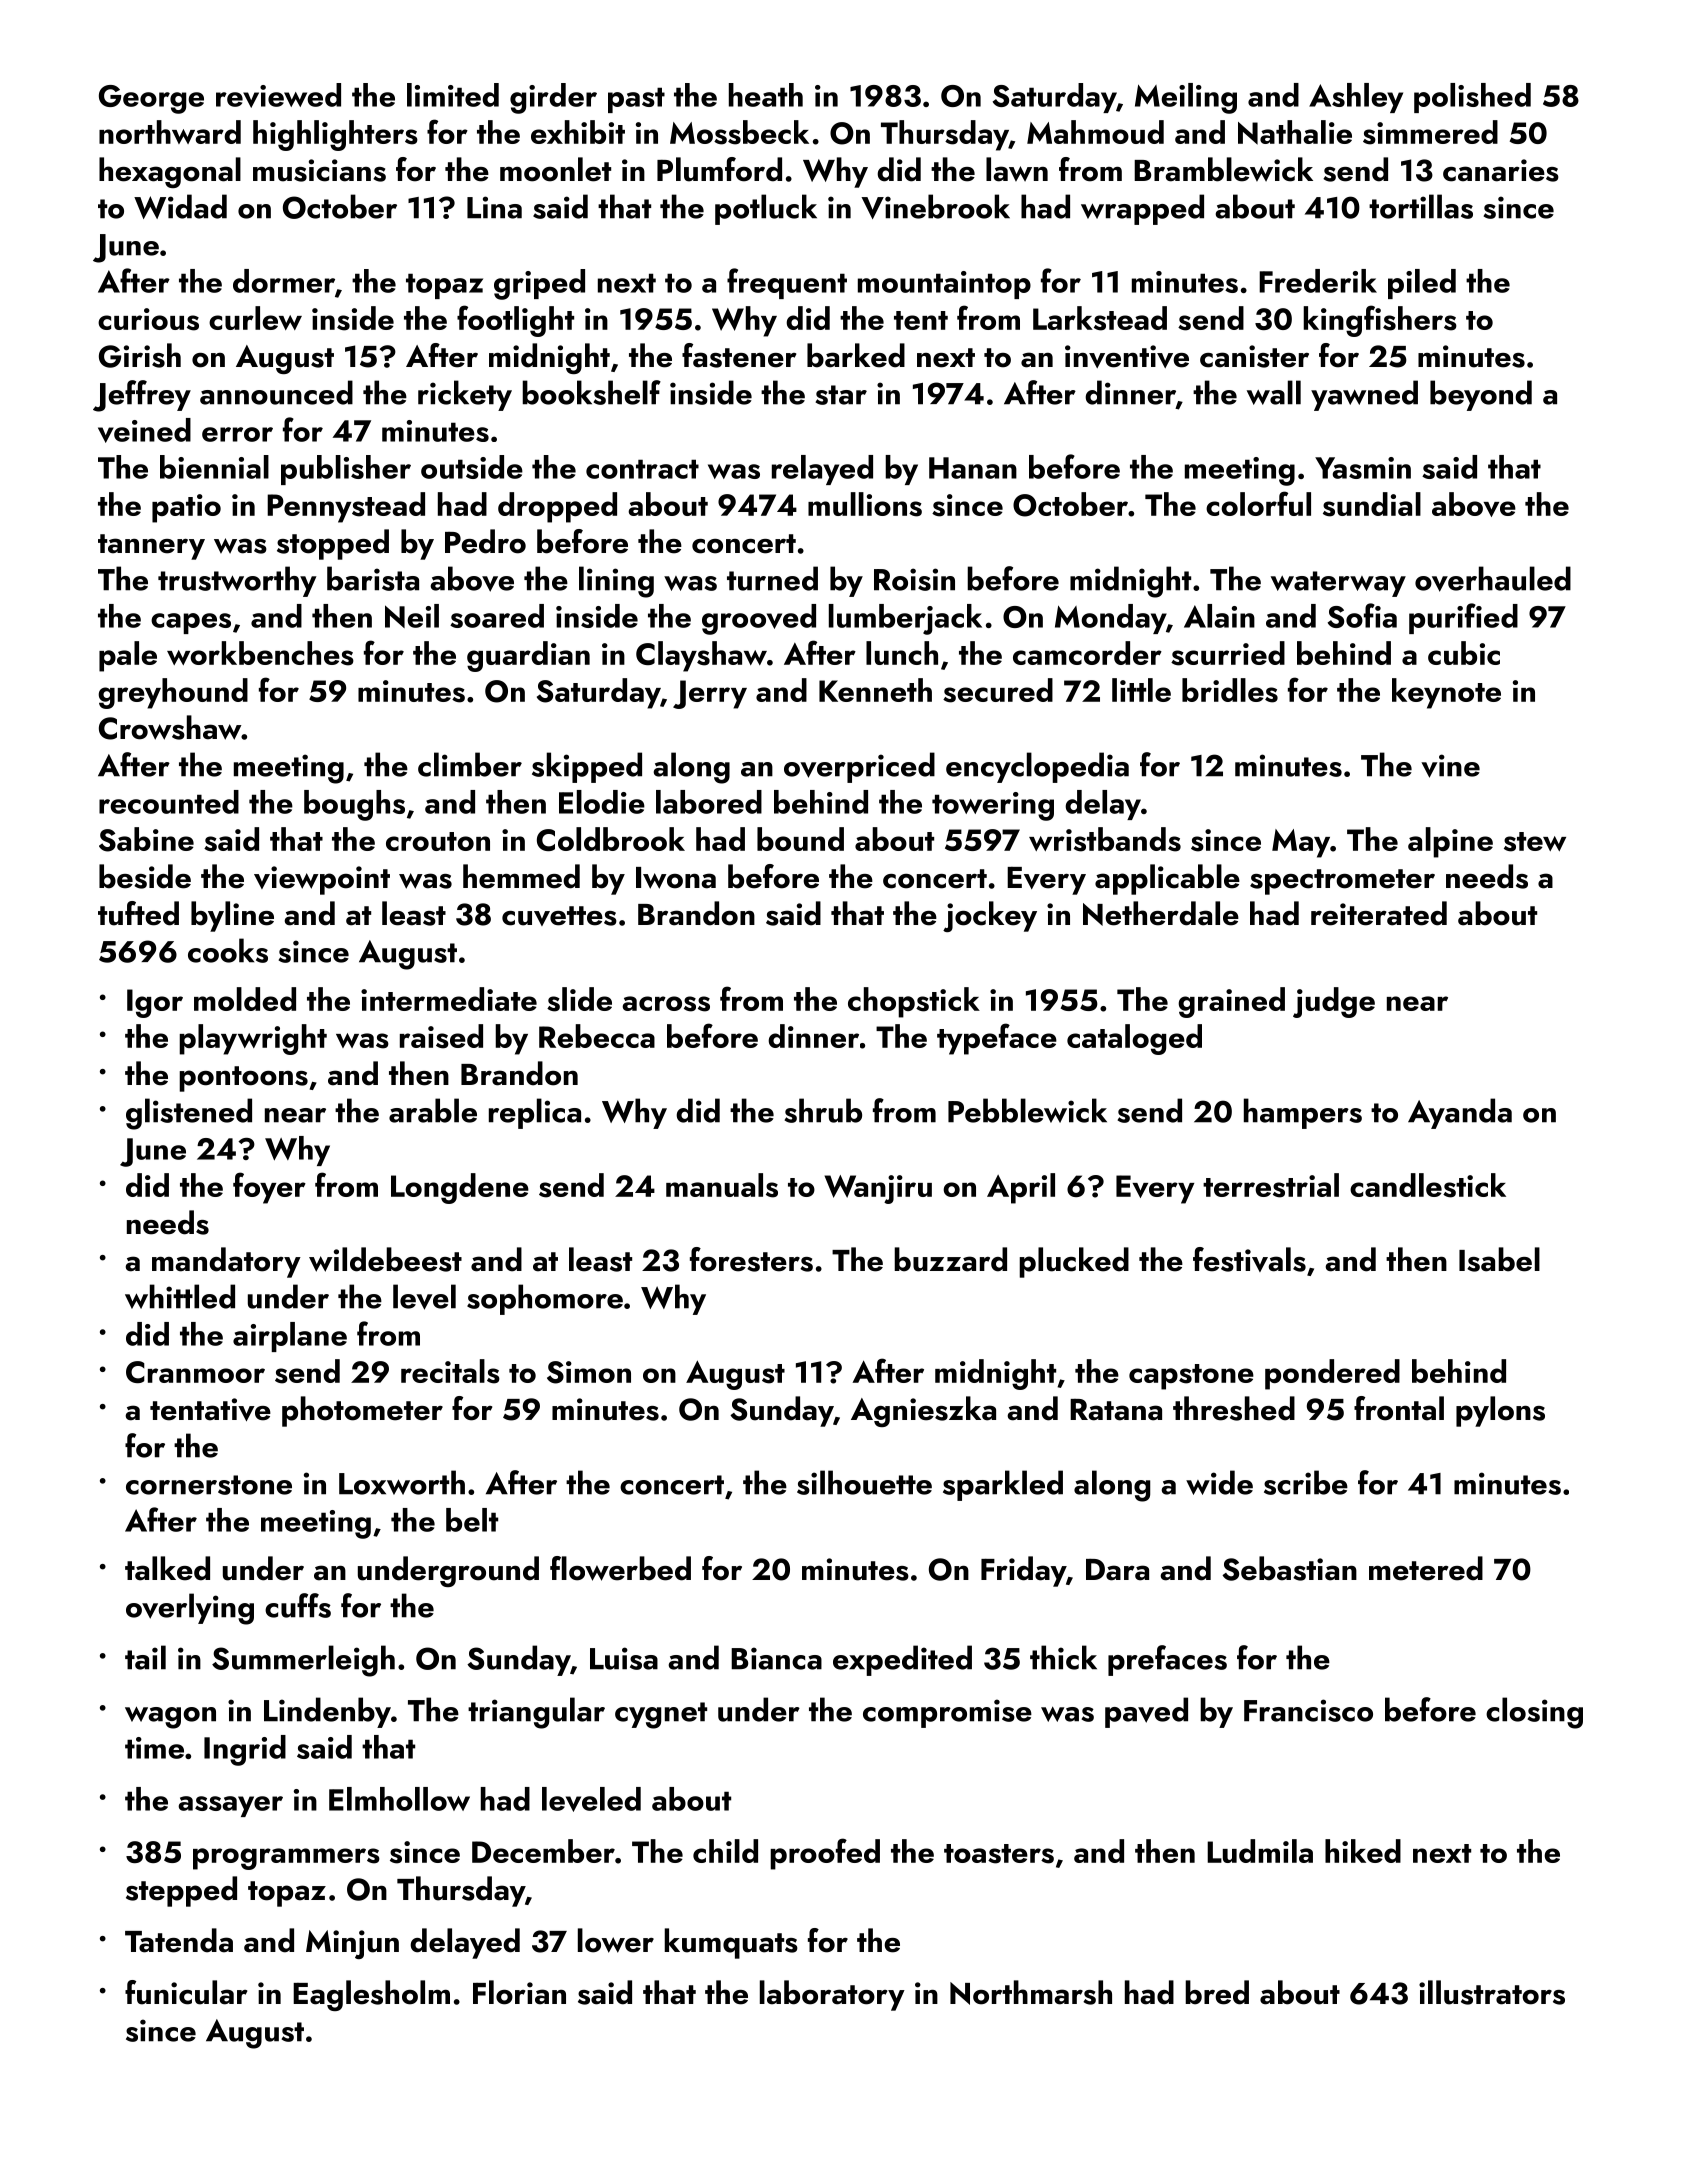  I want to click on cooks, so click(228, 950).
